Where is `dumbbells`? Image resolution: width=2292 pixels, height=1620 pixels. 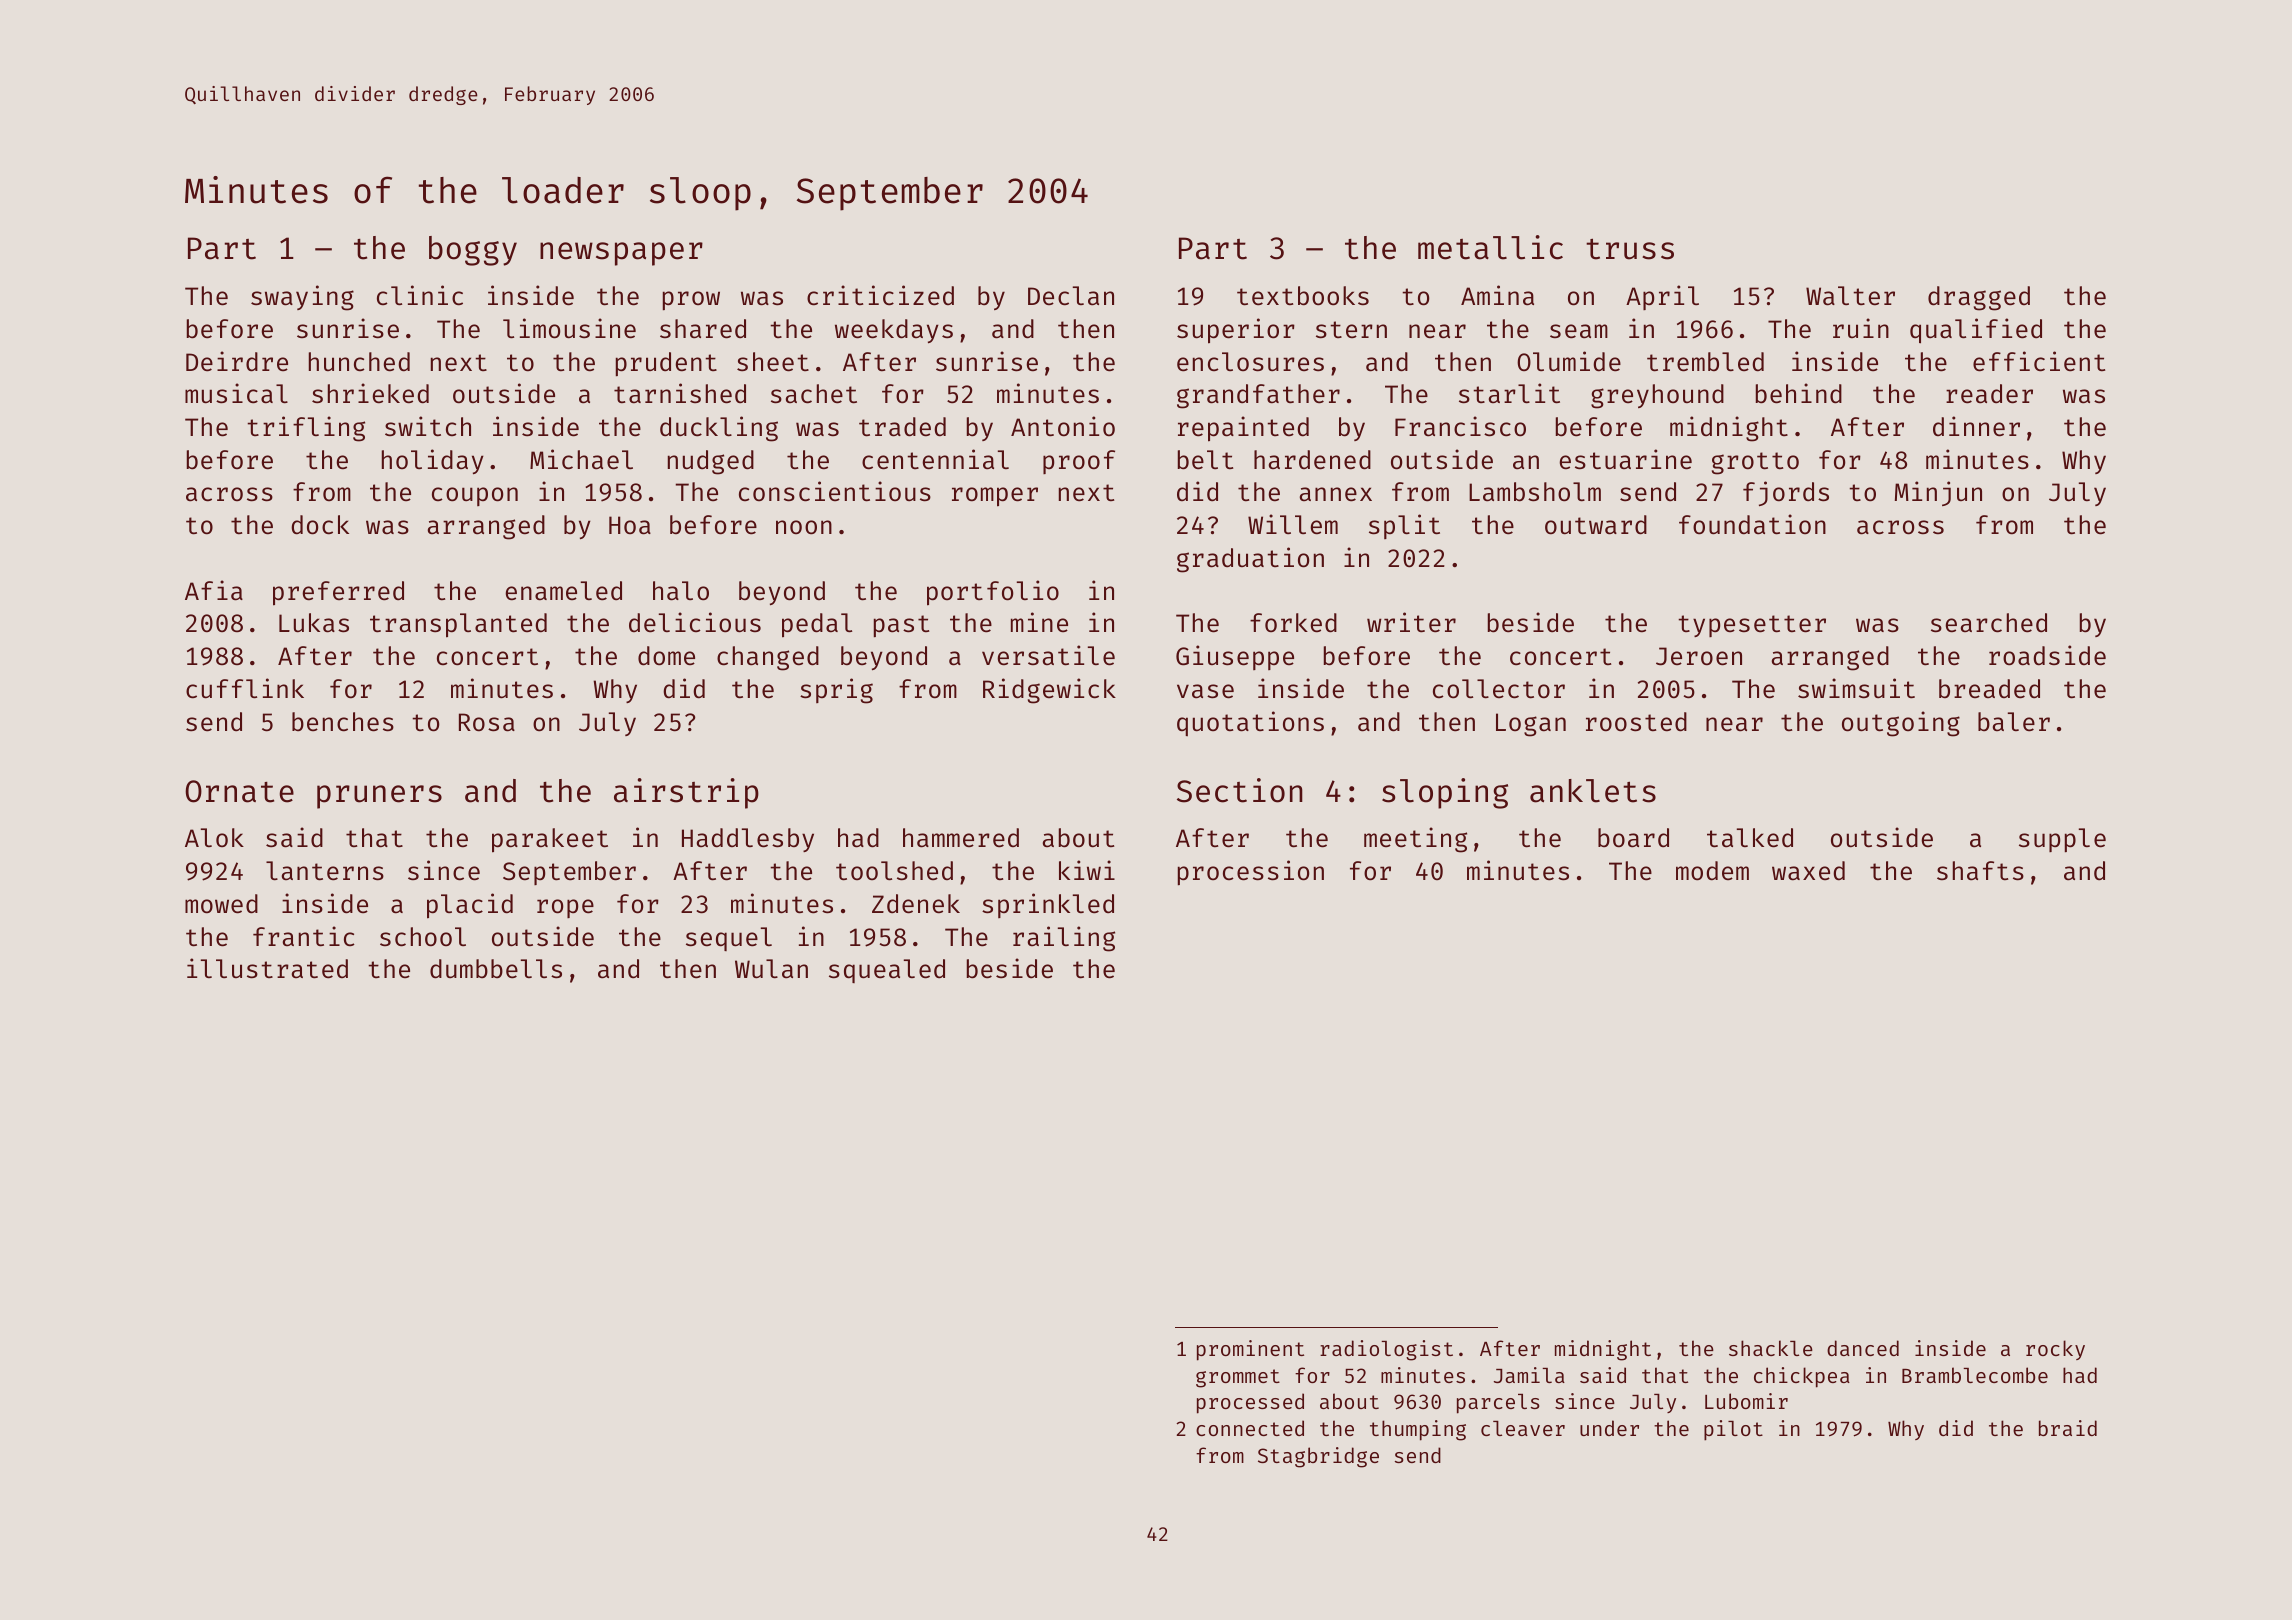 dumbbells is located at coordinates (496, 969).
